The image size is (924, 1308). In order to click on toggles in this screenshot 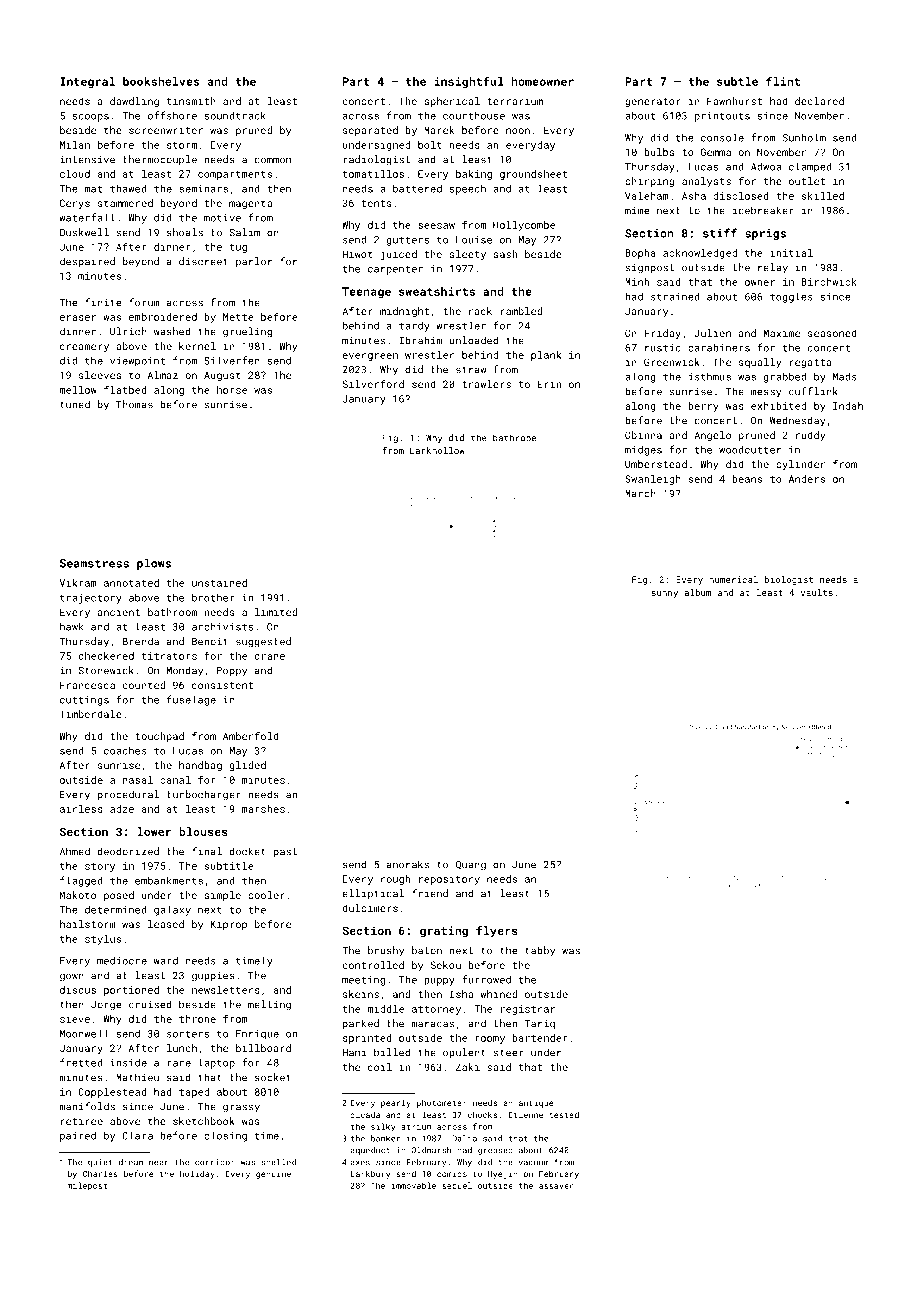, I will do `click(791, 297)`.
